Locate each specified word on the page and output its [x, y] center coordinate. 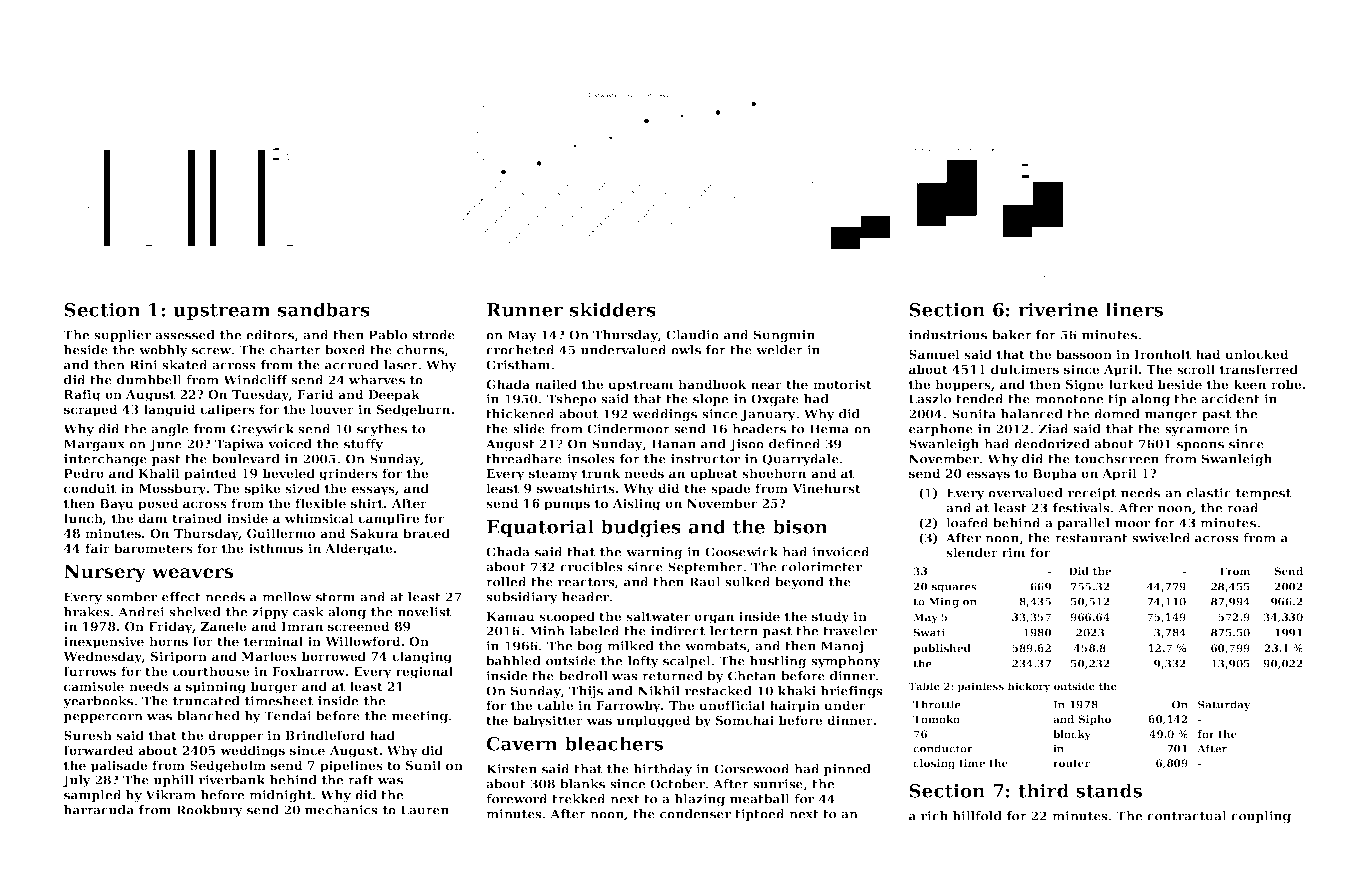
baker [1012, 335]
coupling [1261, 817]
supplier [122, 336]
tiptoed [760, 815]
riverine [1058, 309]
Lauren [425, 810]
